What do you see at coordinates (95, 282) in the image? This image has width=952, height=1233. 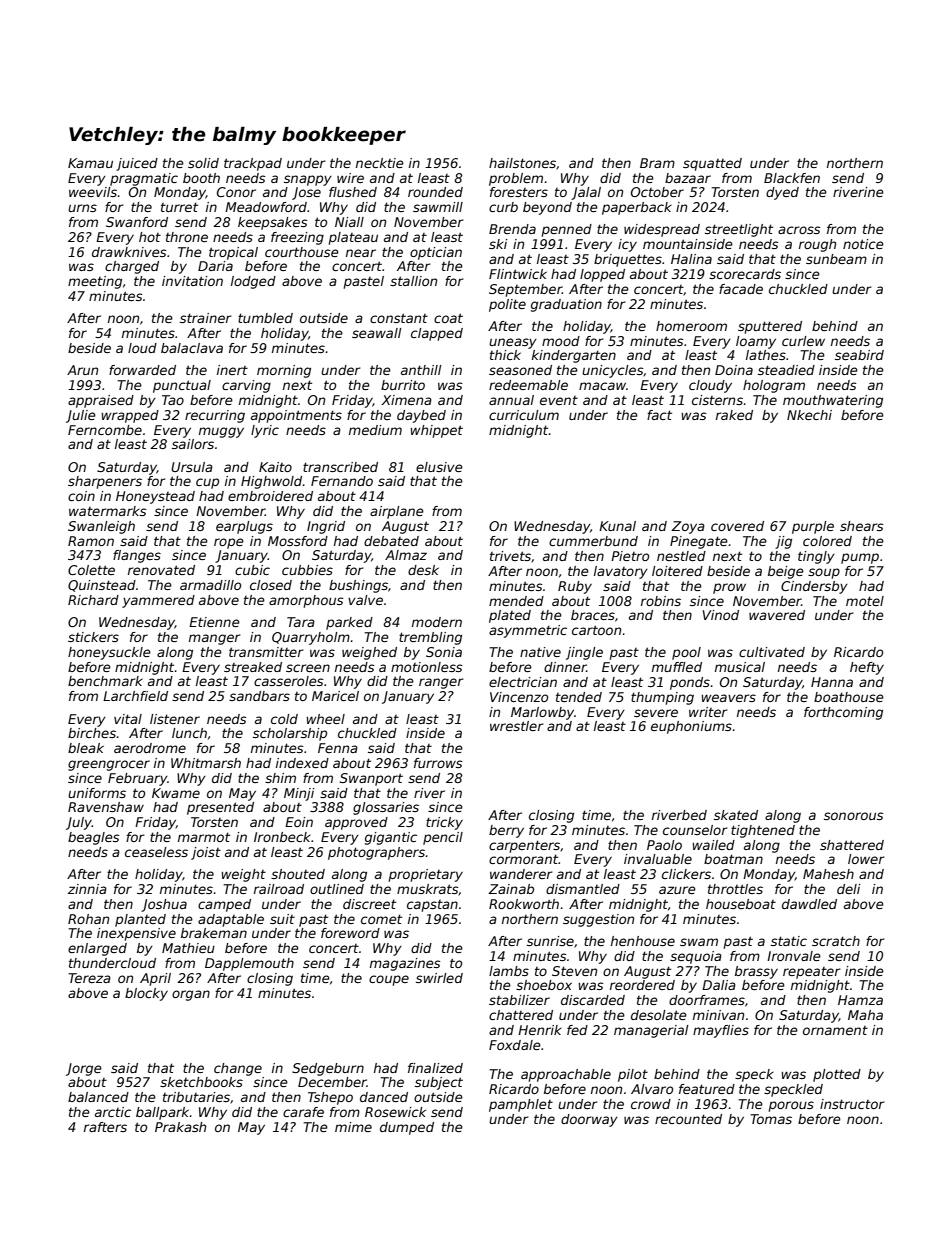 I see `meeting` at bounding box center [95, 282].
